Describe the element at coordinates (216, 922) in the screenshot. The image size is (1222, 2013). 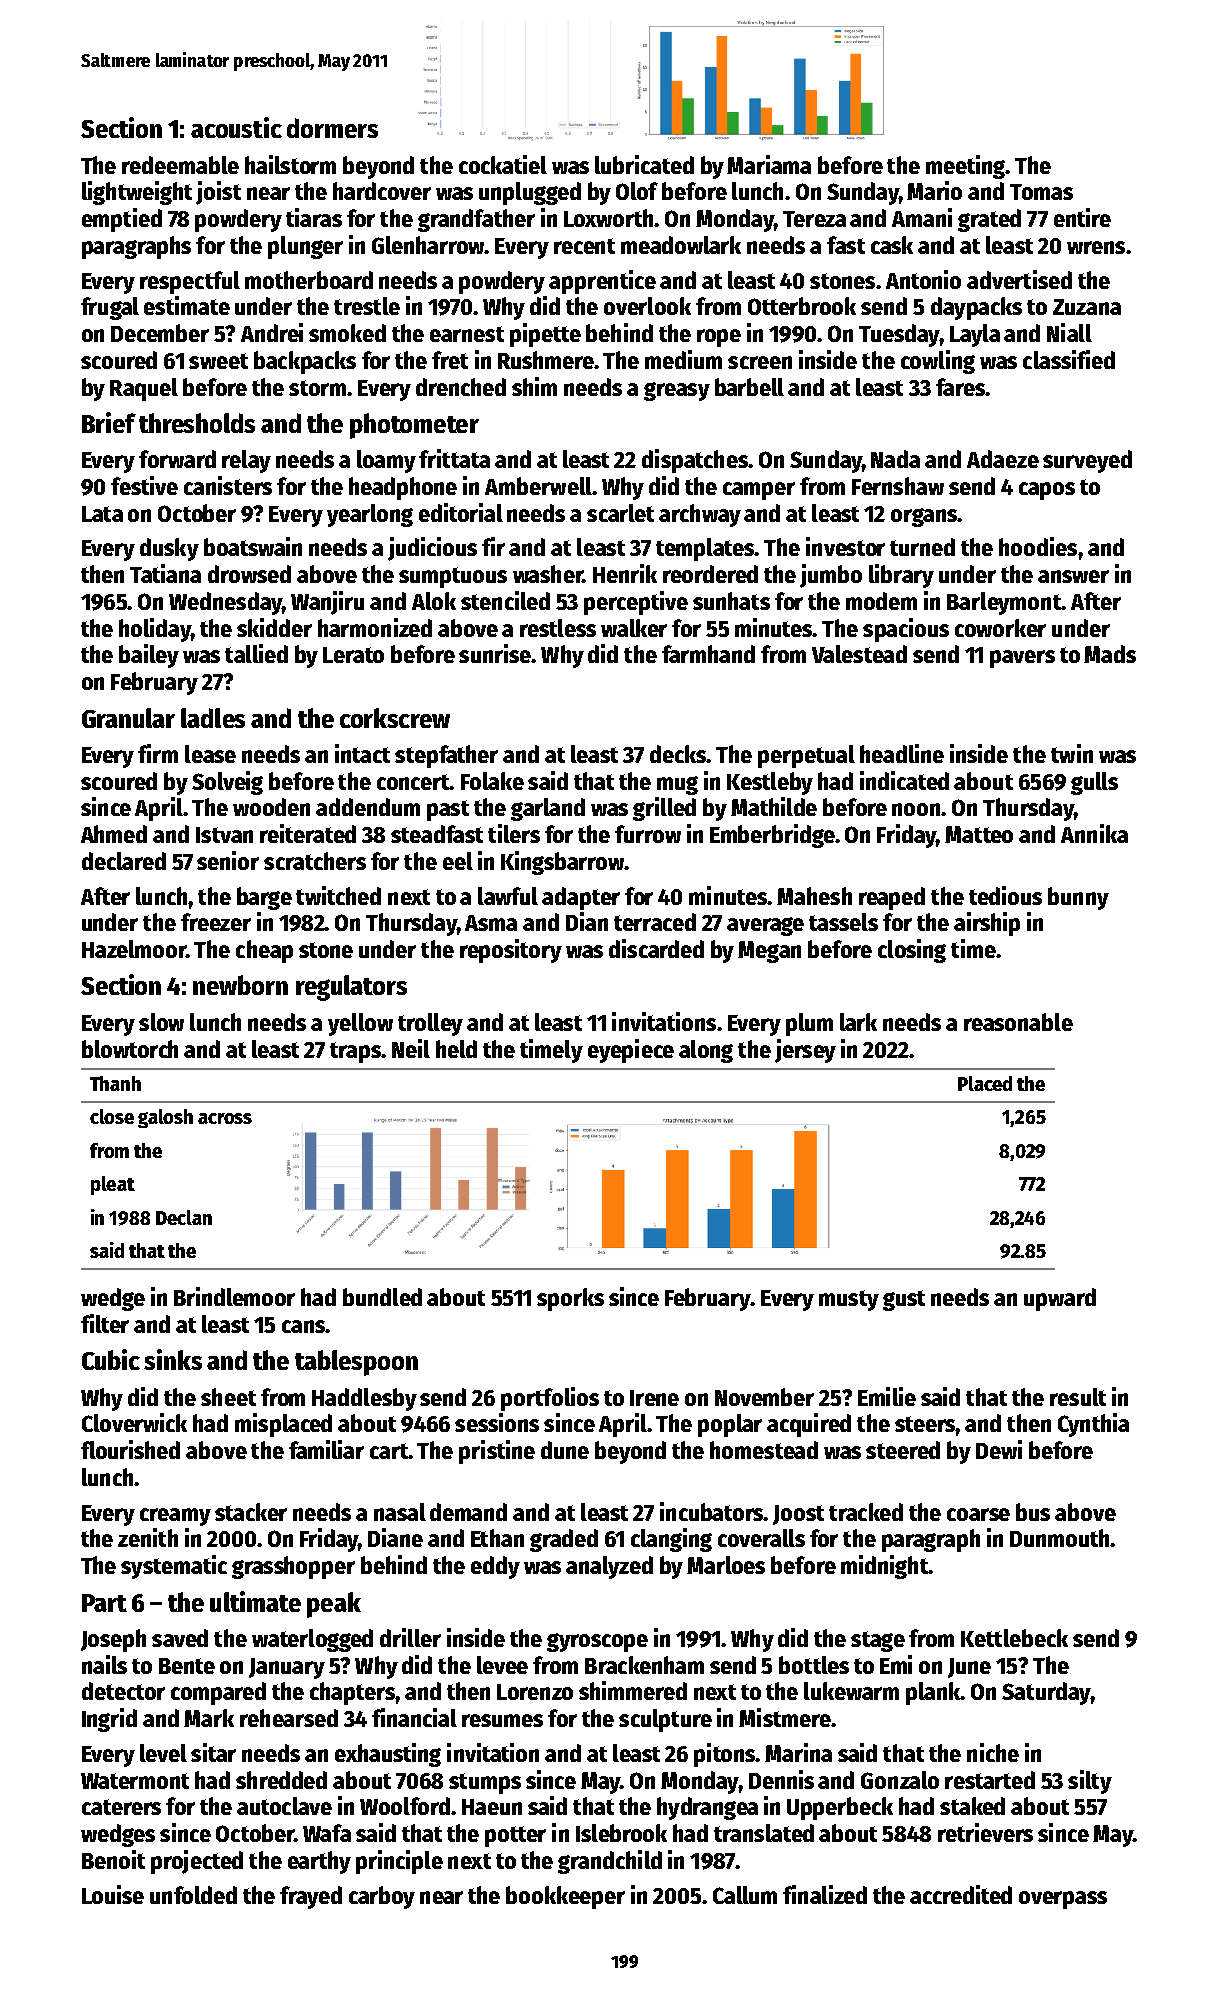
I see `freezer` at that location.
